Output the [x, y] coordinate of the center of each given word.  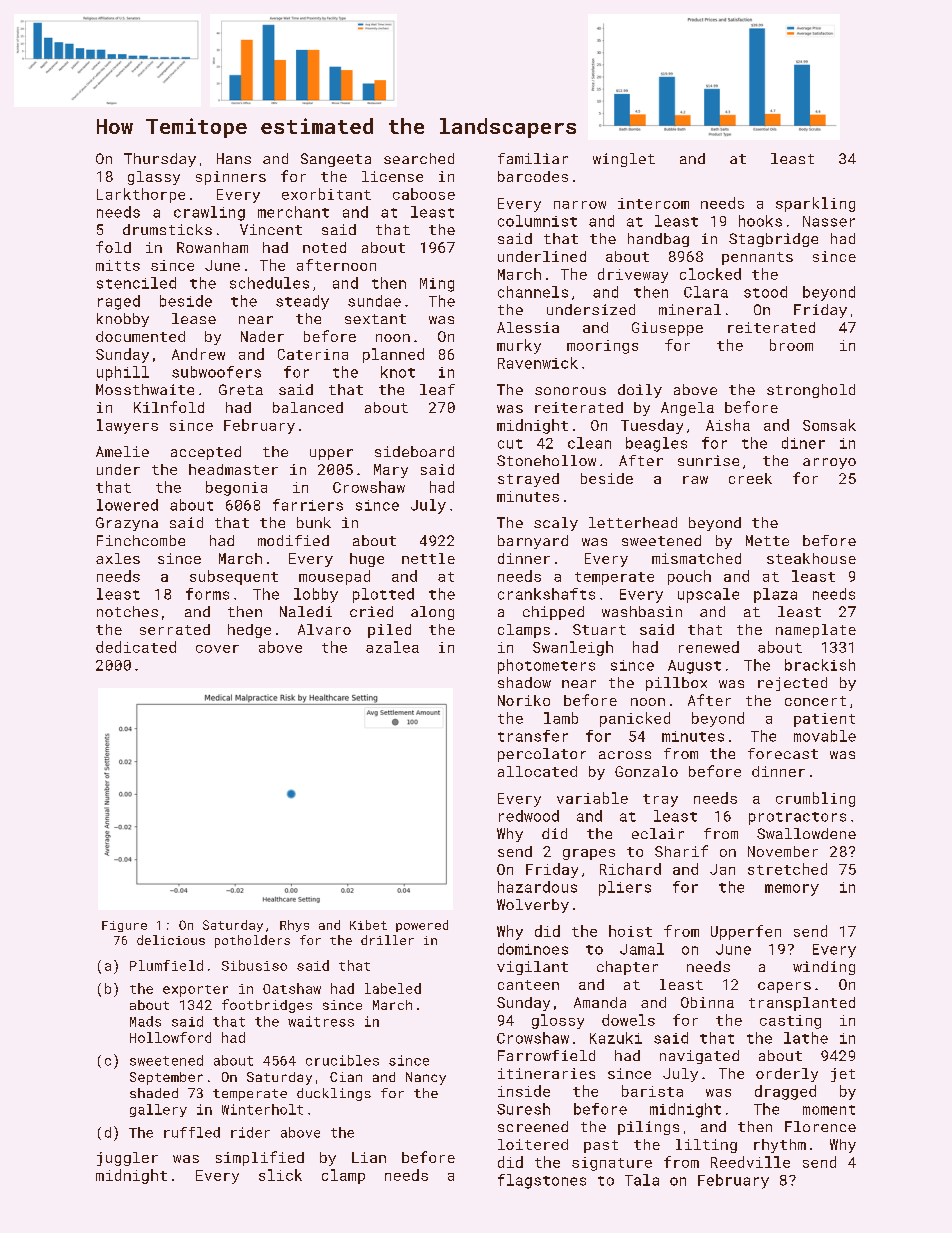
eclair [658, 833]
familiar [533, 158]
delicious [171, 940]
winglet [624, 160]
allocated [537, 771]
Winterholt [262, 1109]
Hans [234, 158]
